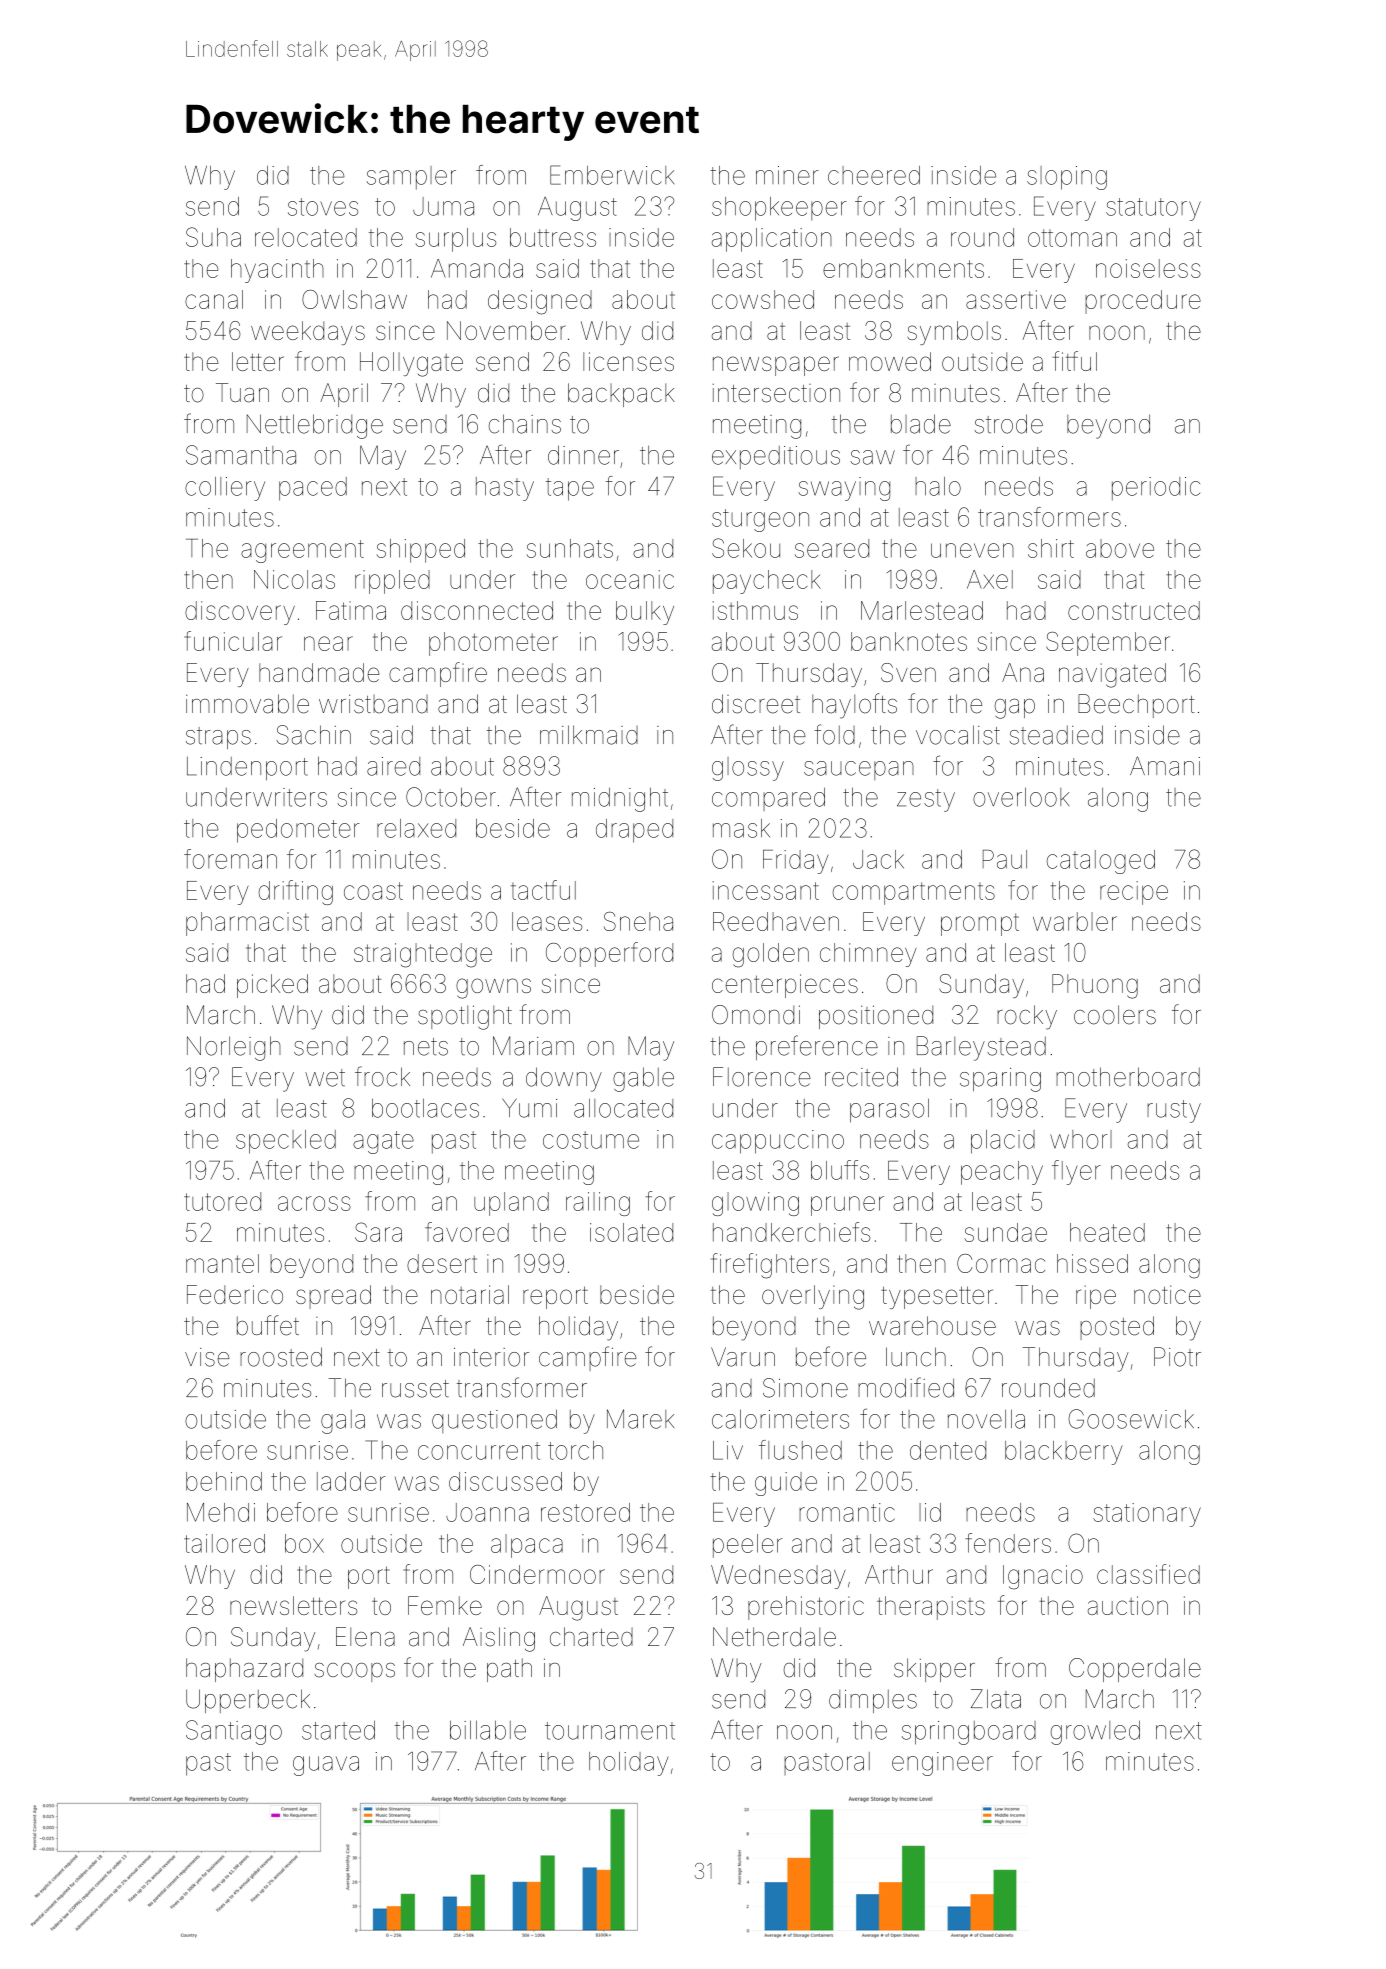 The image size is (1386, 1969). Describe the element at coordinates (416, 828) in the document. I see `relaxed` at that location.
